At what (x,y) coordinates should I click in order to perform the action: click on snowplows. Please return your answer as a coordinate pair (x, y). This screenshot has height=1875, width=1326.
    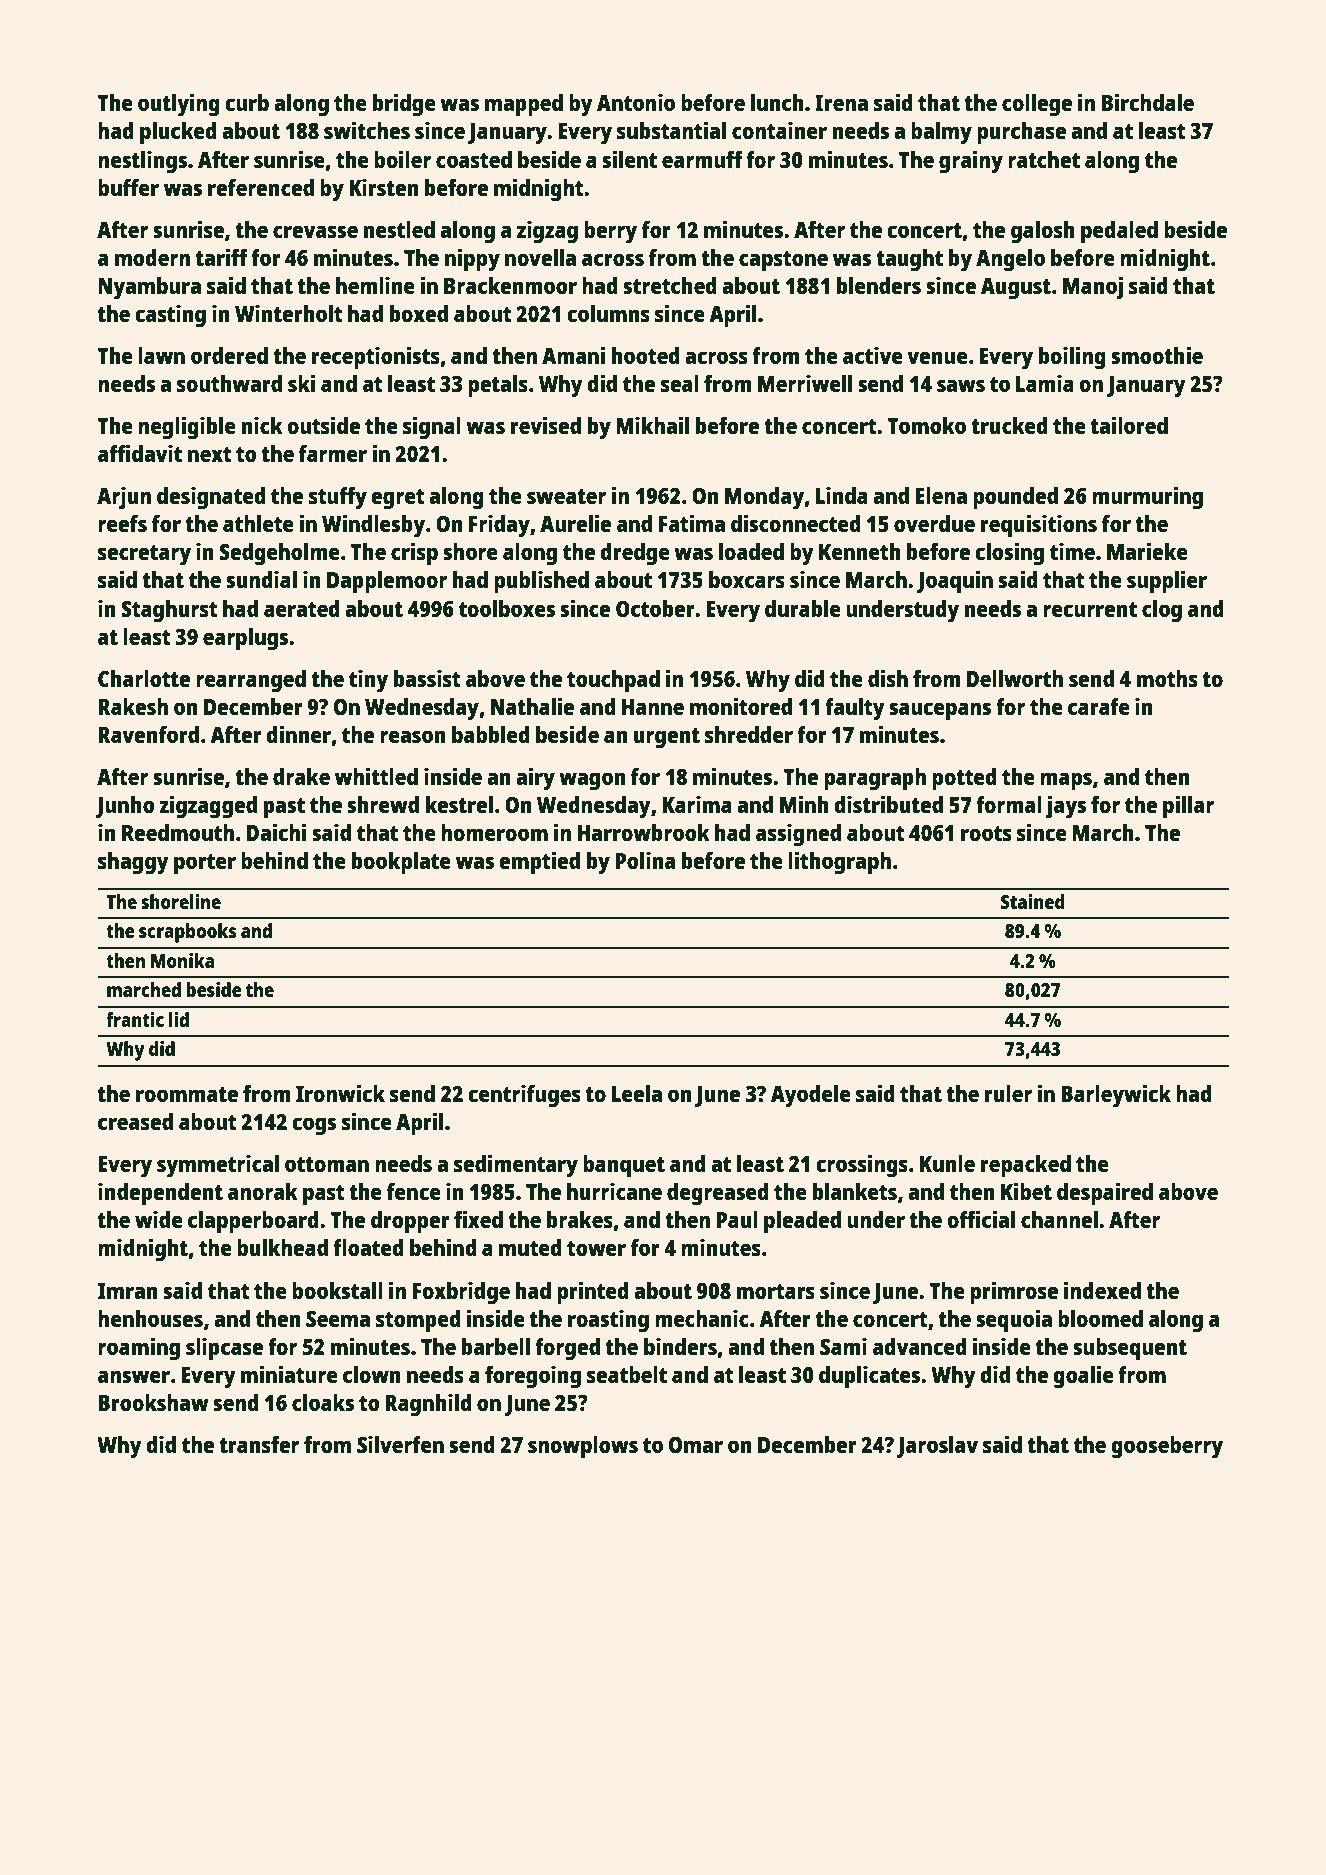
    Looking at the image, I should click on (583, 1447).
